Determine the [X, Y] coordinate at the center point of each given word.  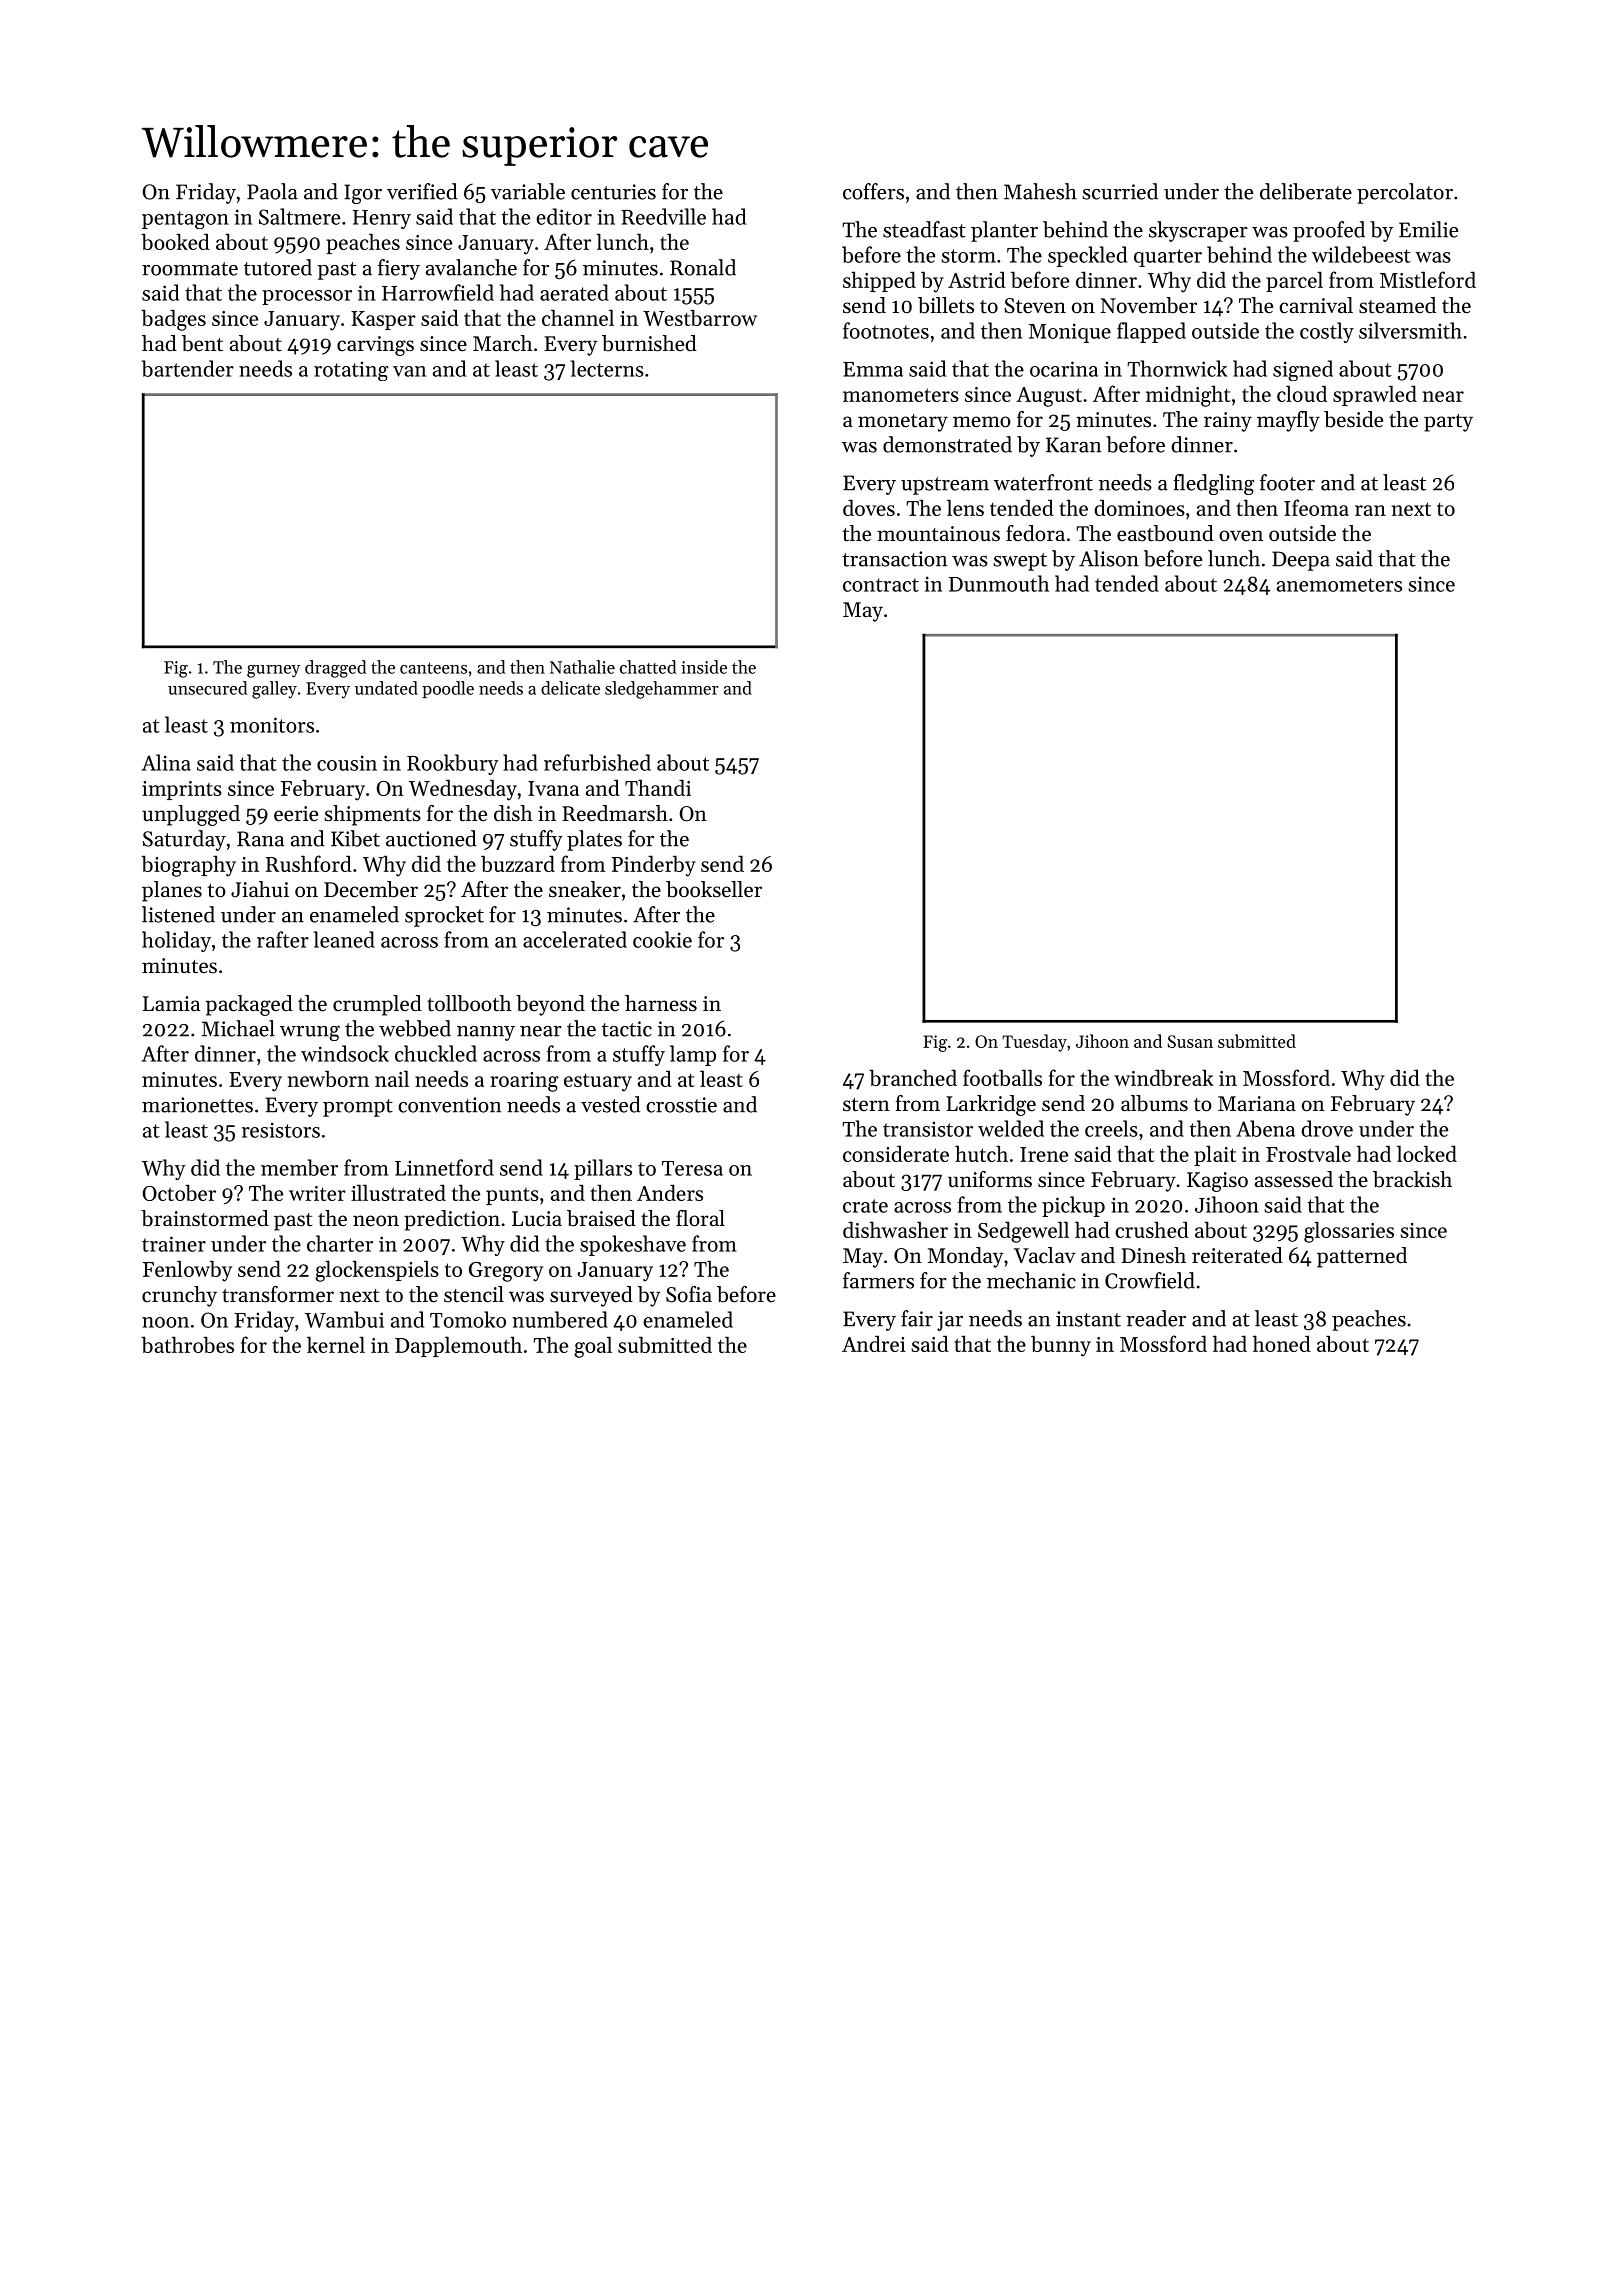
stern [866, 1105]
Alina [166, 762]
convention [449, 1105]
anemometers [1339, 585]
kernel [336, 1344]
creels [1111, 1128]
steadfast [924, 229]
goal [593, 1347]
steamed [1397, 305]
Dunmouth [999, 583]
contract [881, 585]
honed [1282, 1343]
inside [704, 667]
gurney [273, 671]
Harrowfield [438, 292]
